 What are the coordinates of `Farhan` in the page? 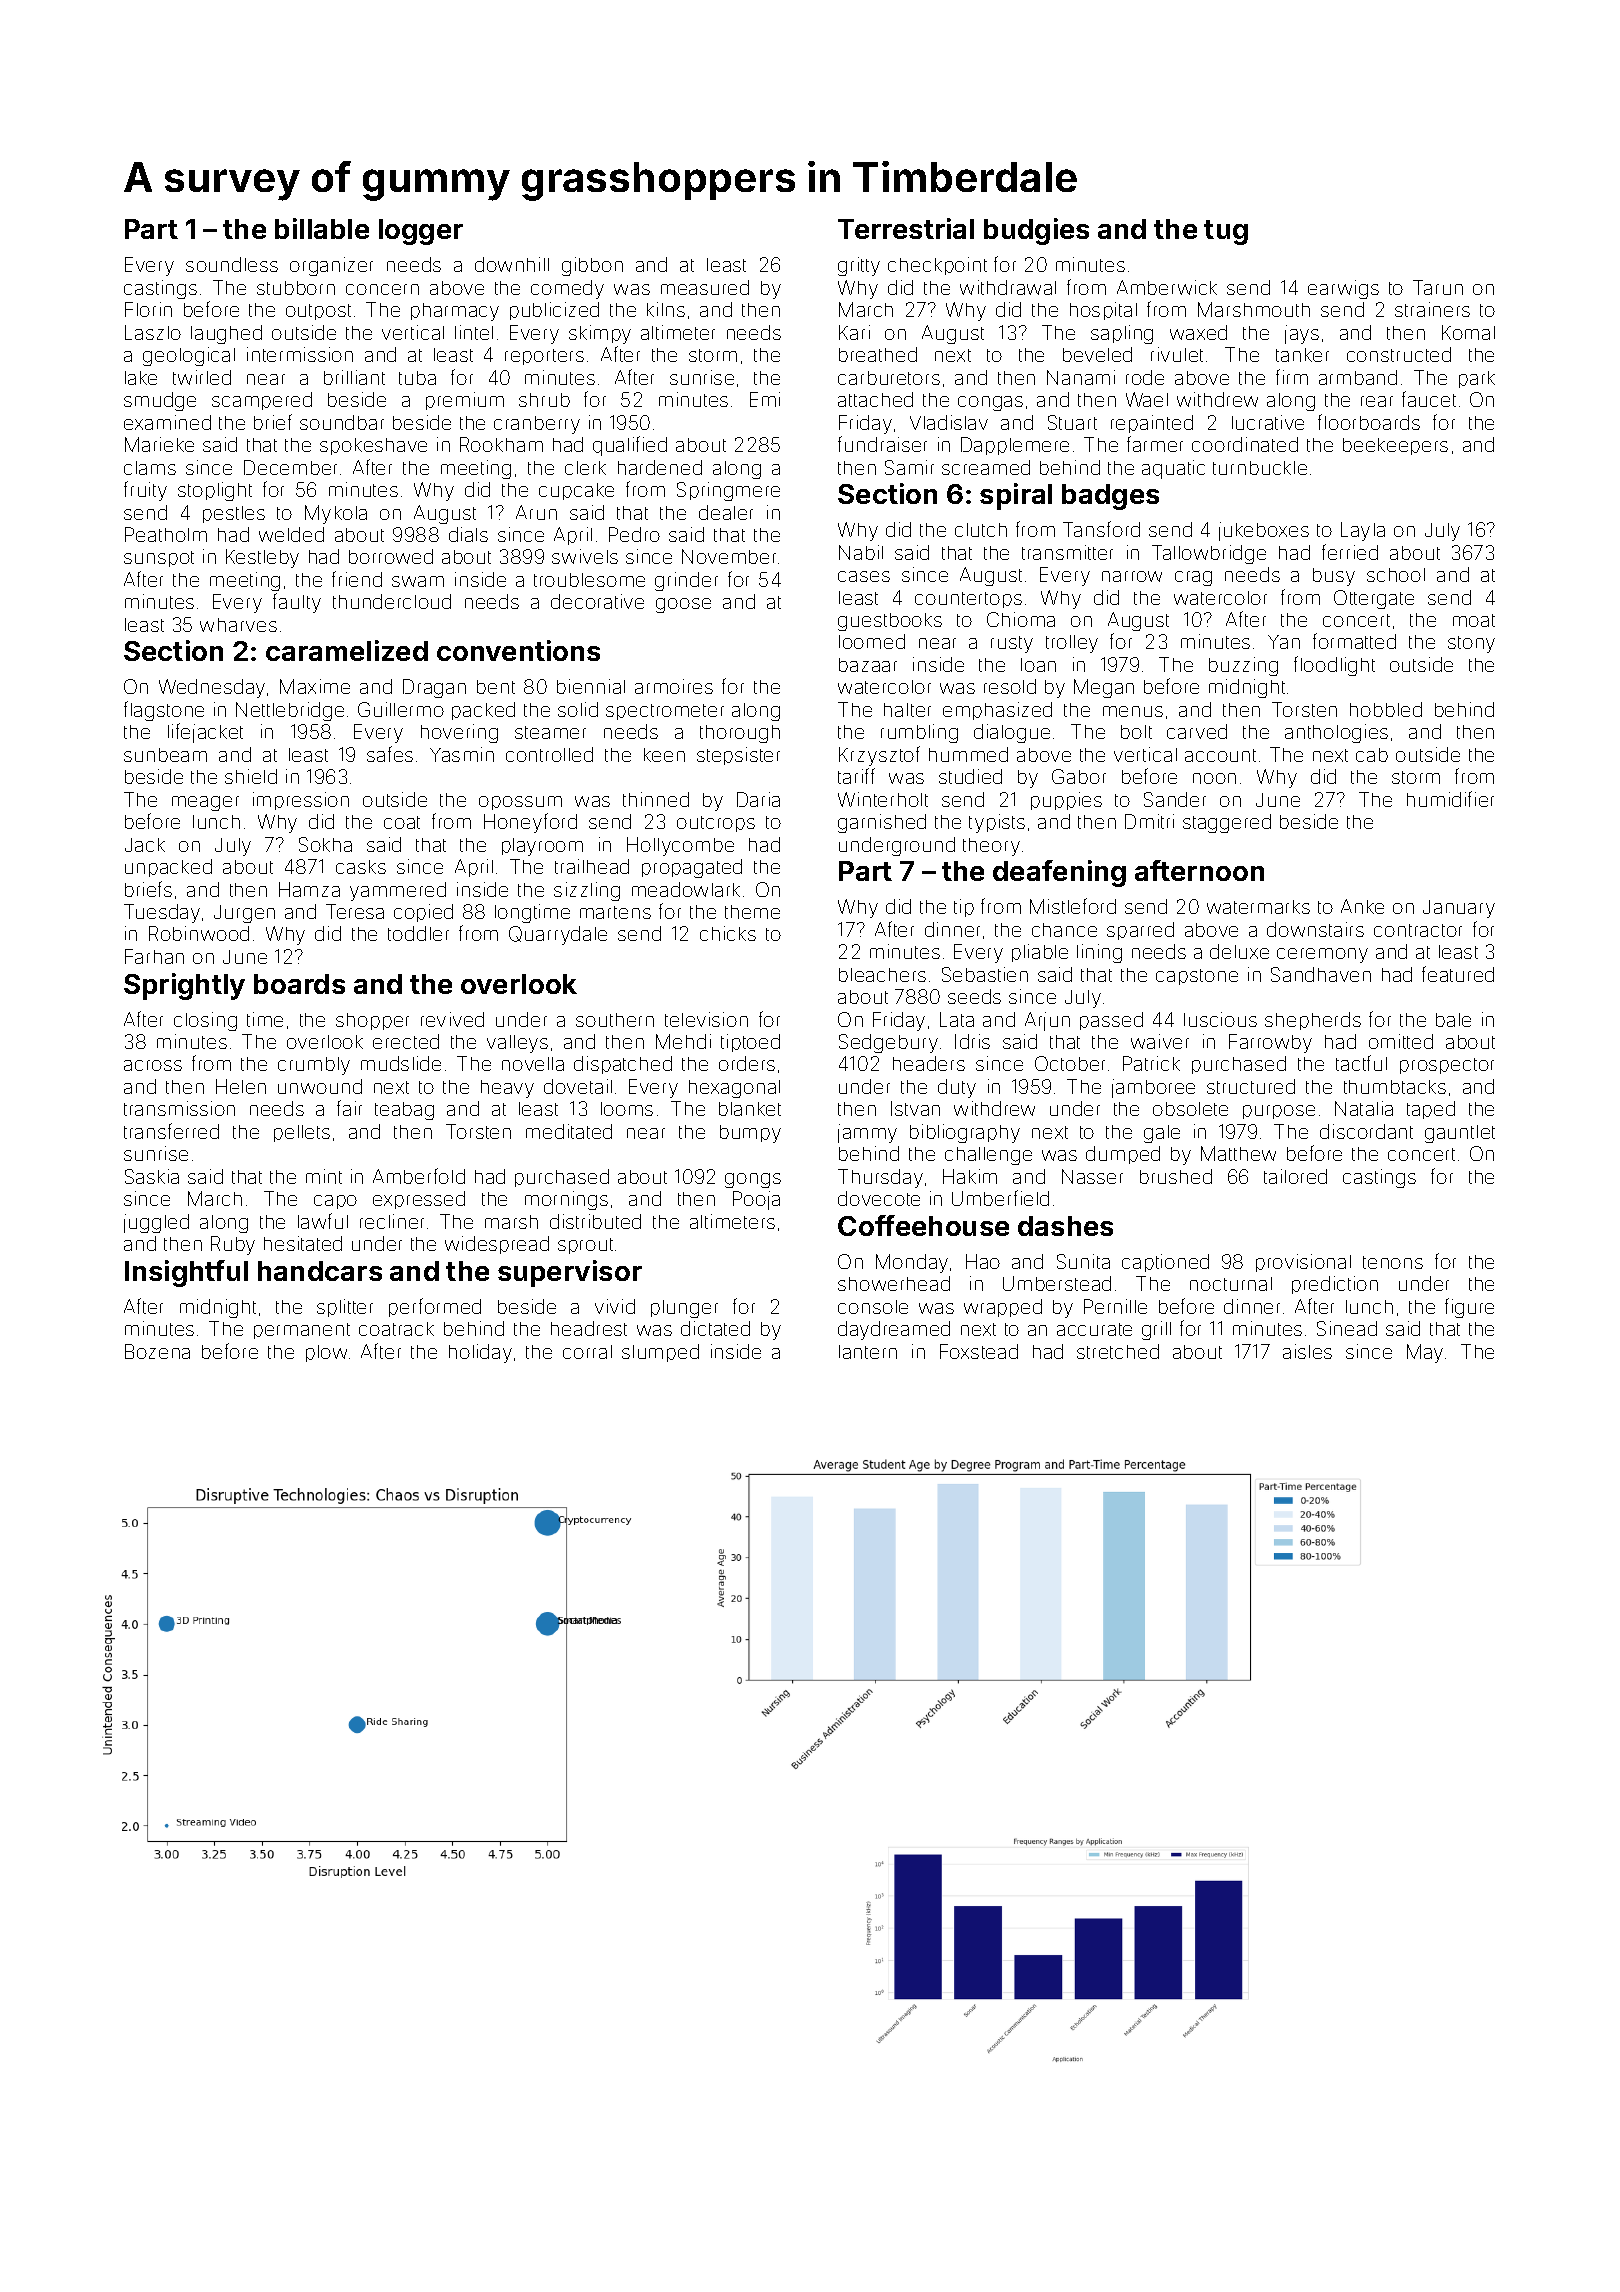 It's located at (154, 956).
